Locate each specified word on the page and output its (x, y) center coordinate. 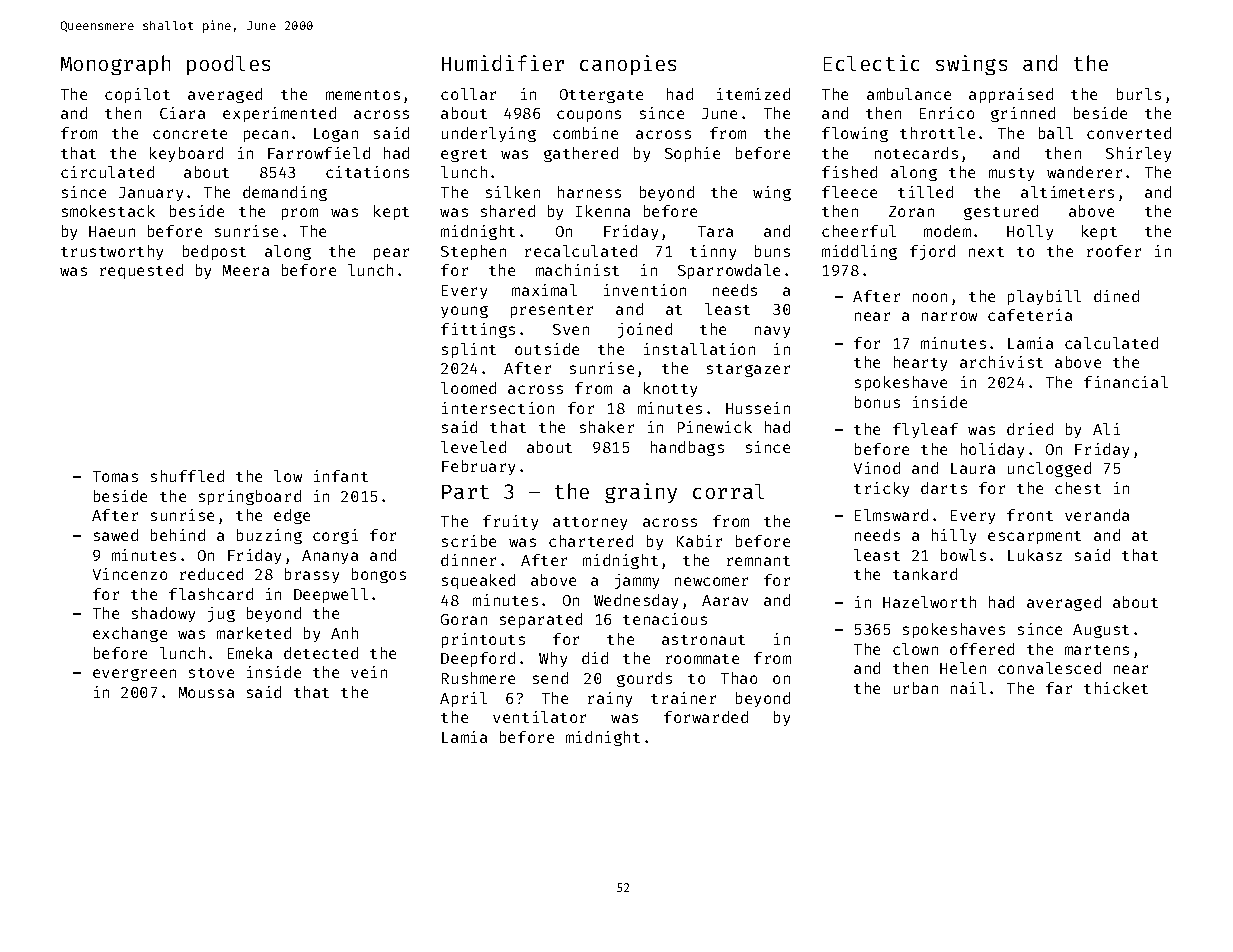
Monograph (115, 65)
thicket (1116, 688)
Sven (571, 329)
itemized (753, 94)
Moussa (206, 692)
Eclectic (871, 63)
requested (141, 271)
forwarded (706, 717)
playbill (1044, 297)
